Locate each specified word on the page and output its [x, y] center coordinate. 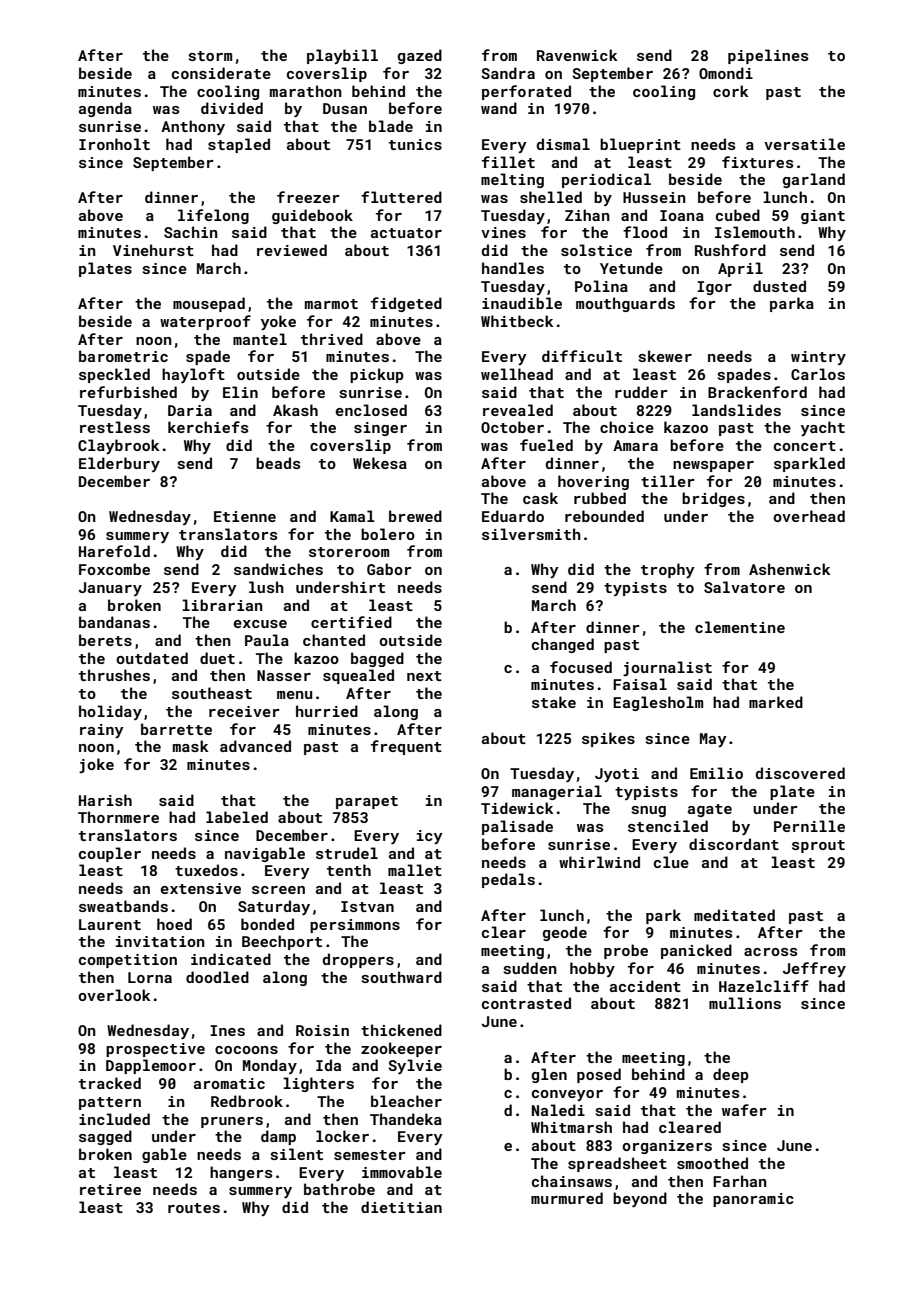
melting [512, 180]
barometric [123, 356]
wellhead [517, 374]
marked [776, 702]
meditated [734, 915]
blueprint [640, 145]
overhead [809, 516]
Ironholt [114, 144]
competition [128, 961]
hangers [241, 1173]
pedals [508, 880]
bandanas [114, 622]
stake [554, 702]
